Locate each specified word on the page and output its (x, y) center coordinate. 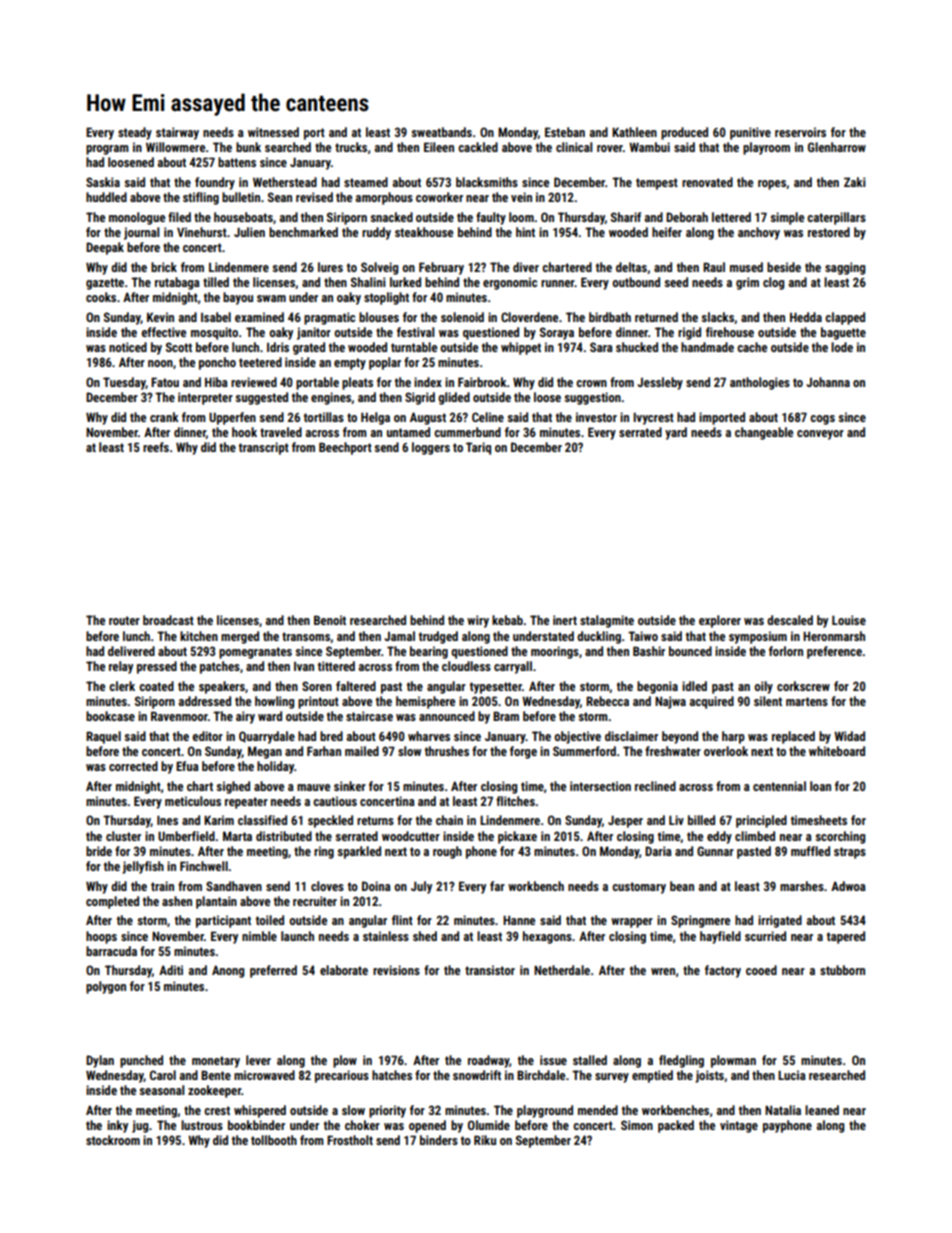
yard (676, 433)
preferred (273, 971)
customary (639, 888)
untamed (408, 432)
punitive (750, 133)
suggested (261, 398)
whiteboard (837, 751)
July (421, 887)
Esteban (565, 132)
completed (112, 902)
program (107, 150)
